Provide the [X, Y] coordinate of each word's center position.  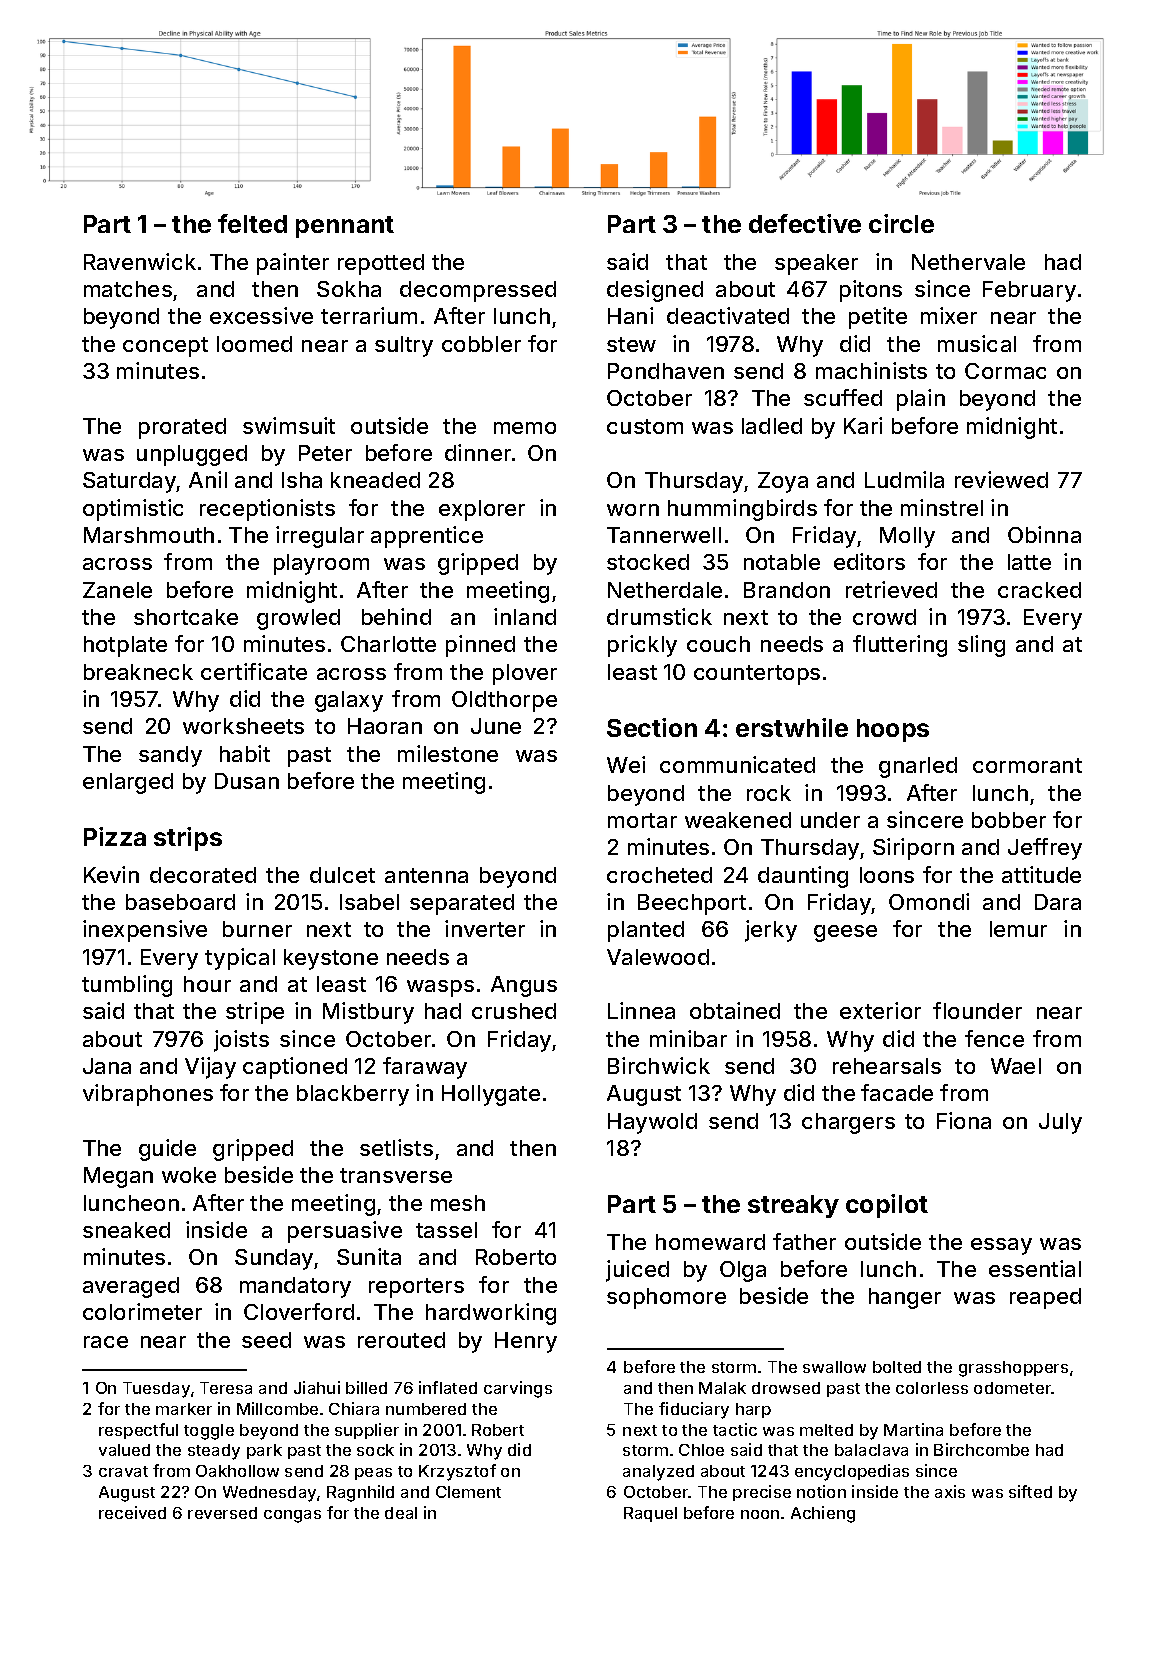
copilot [887, 1206]
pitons [871, 291]
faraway [425, 1068]
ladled [772, 426]
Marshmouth [149, 535]
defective [805, 223]
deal [401, 1513]
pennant [345, 227]
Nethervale [968, 262]
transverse [396, 1175]
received [132, 1512]
